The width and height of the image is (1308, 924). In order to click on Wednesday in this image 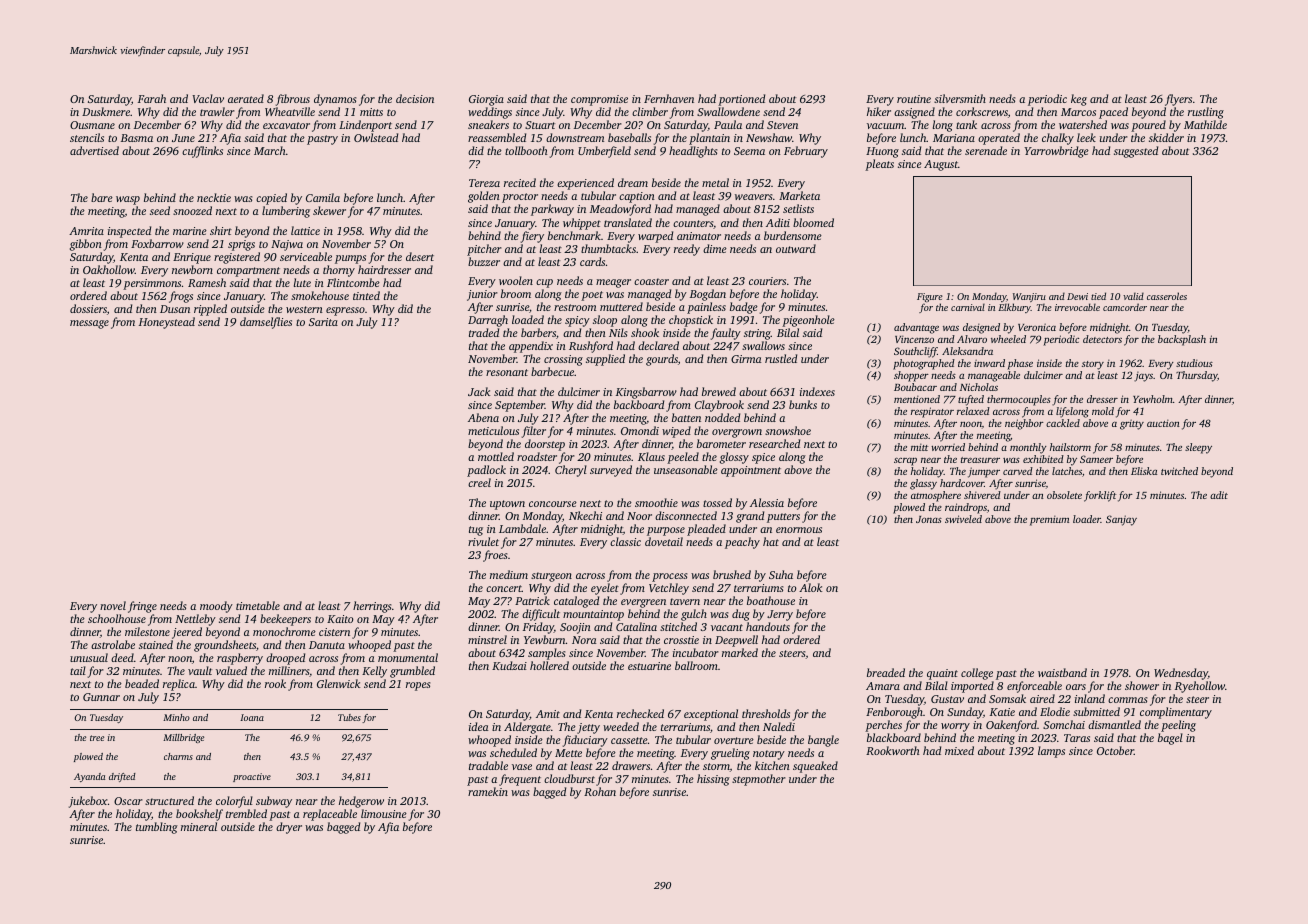, I will do `click(1181, 674)`.
